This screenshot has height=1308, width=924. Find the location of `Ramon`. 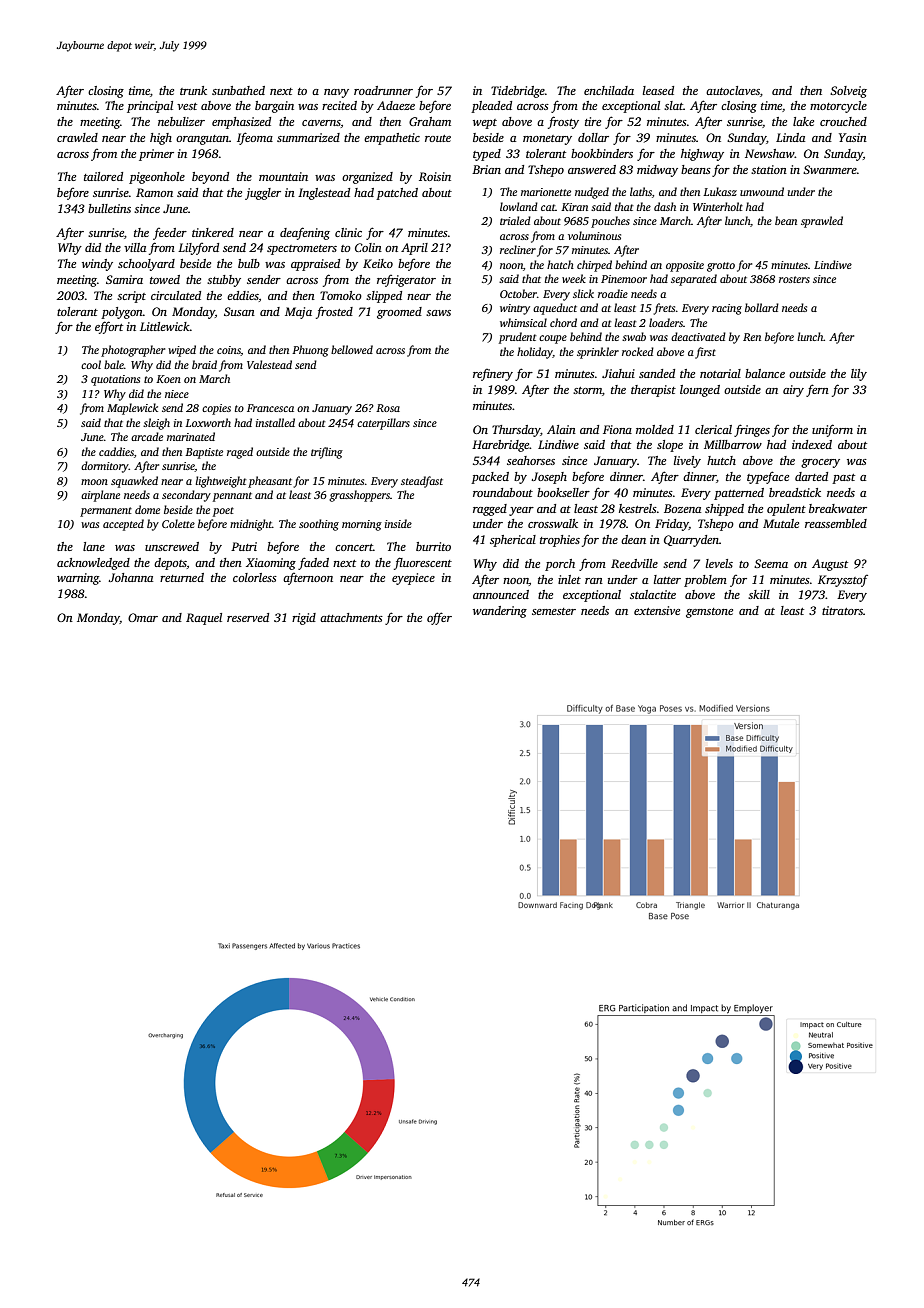

Ramon is located at coordinates (154, 192).
